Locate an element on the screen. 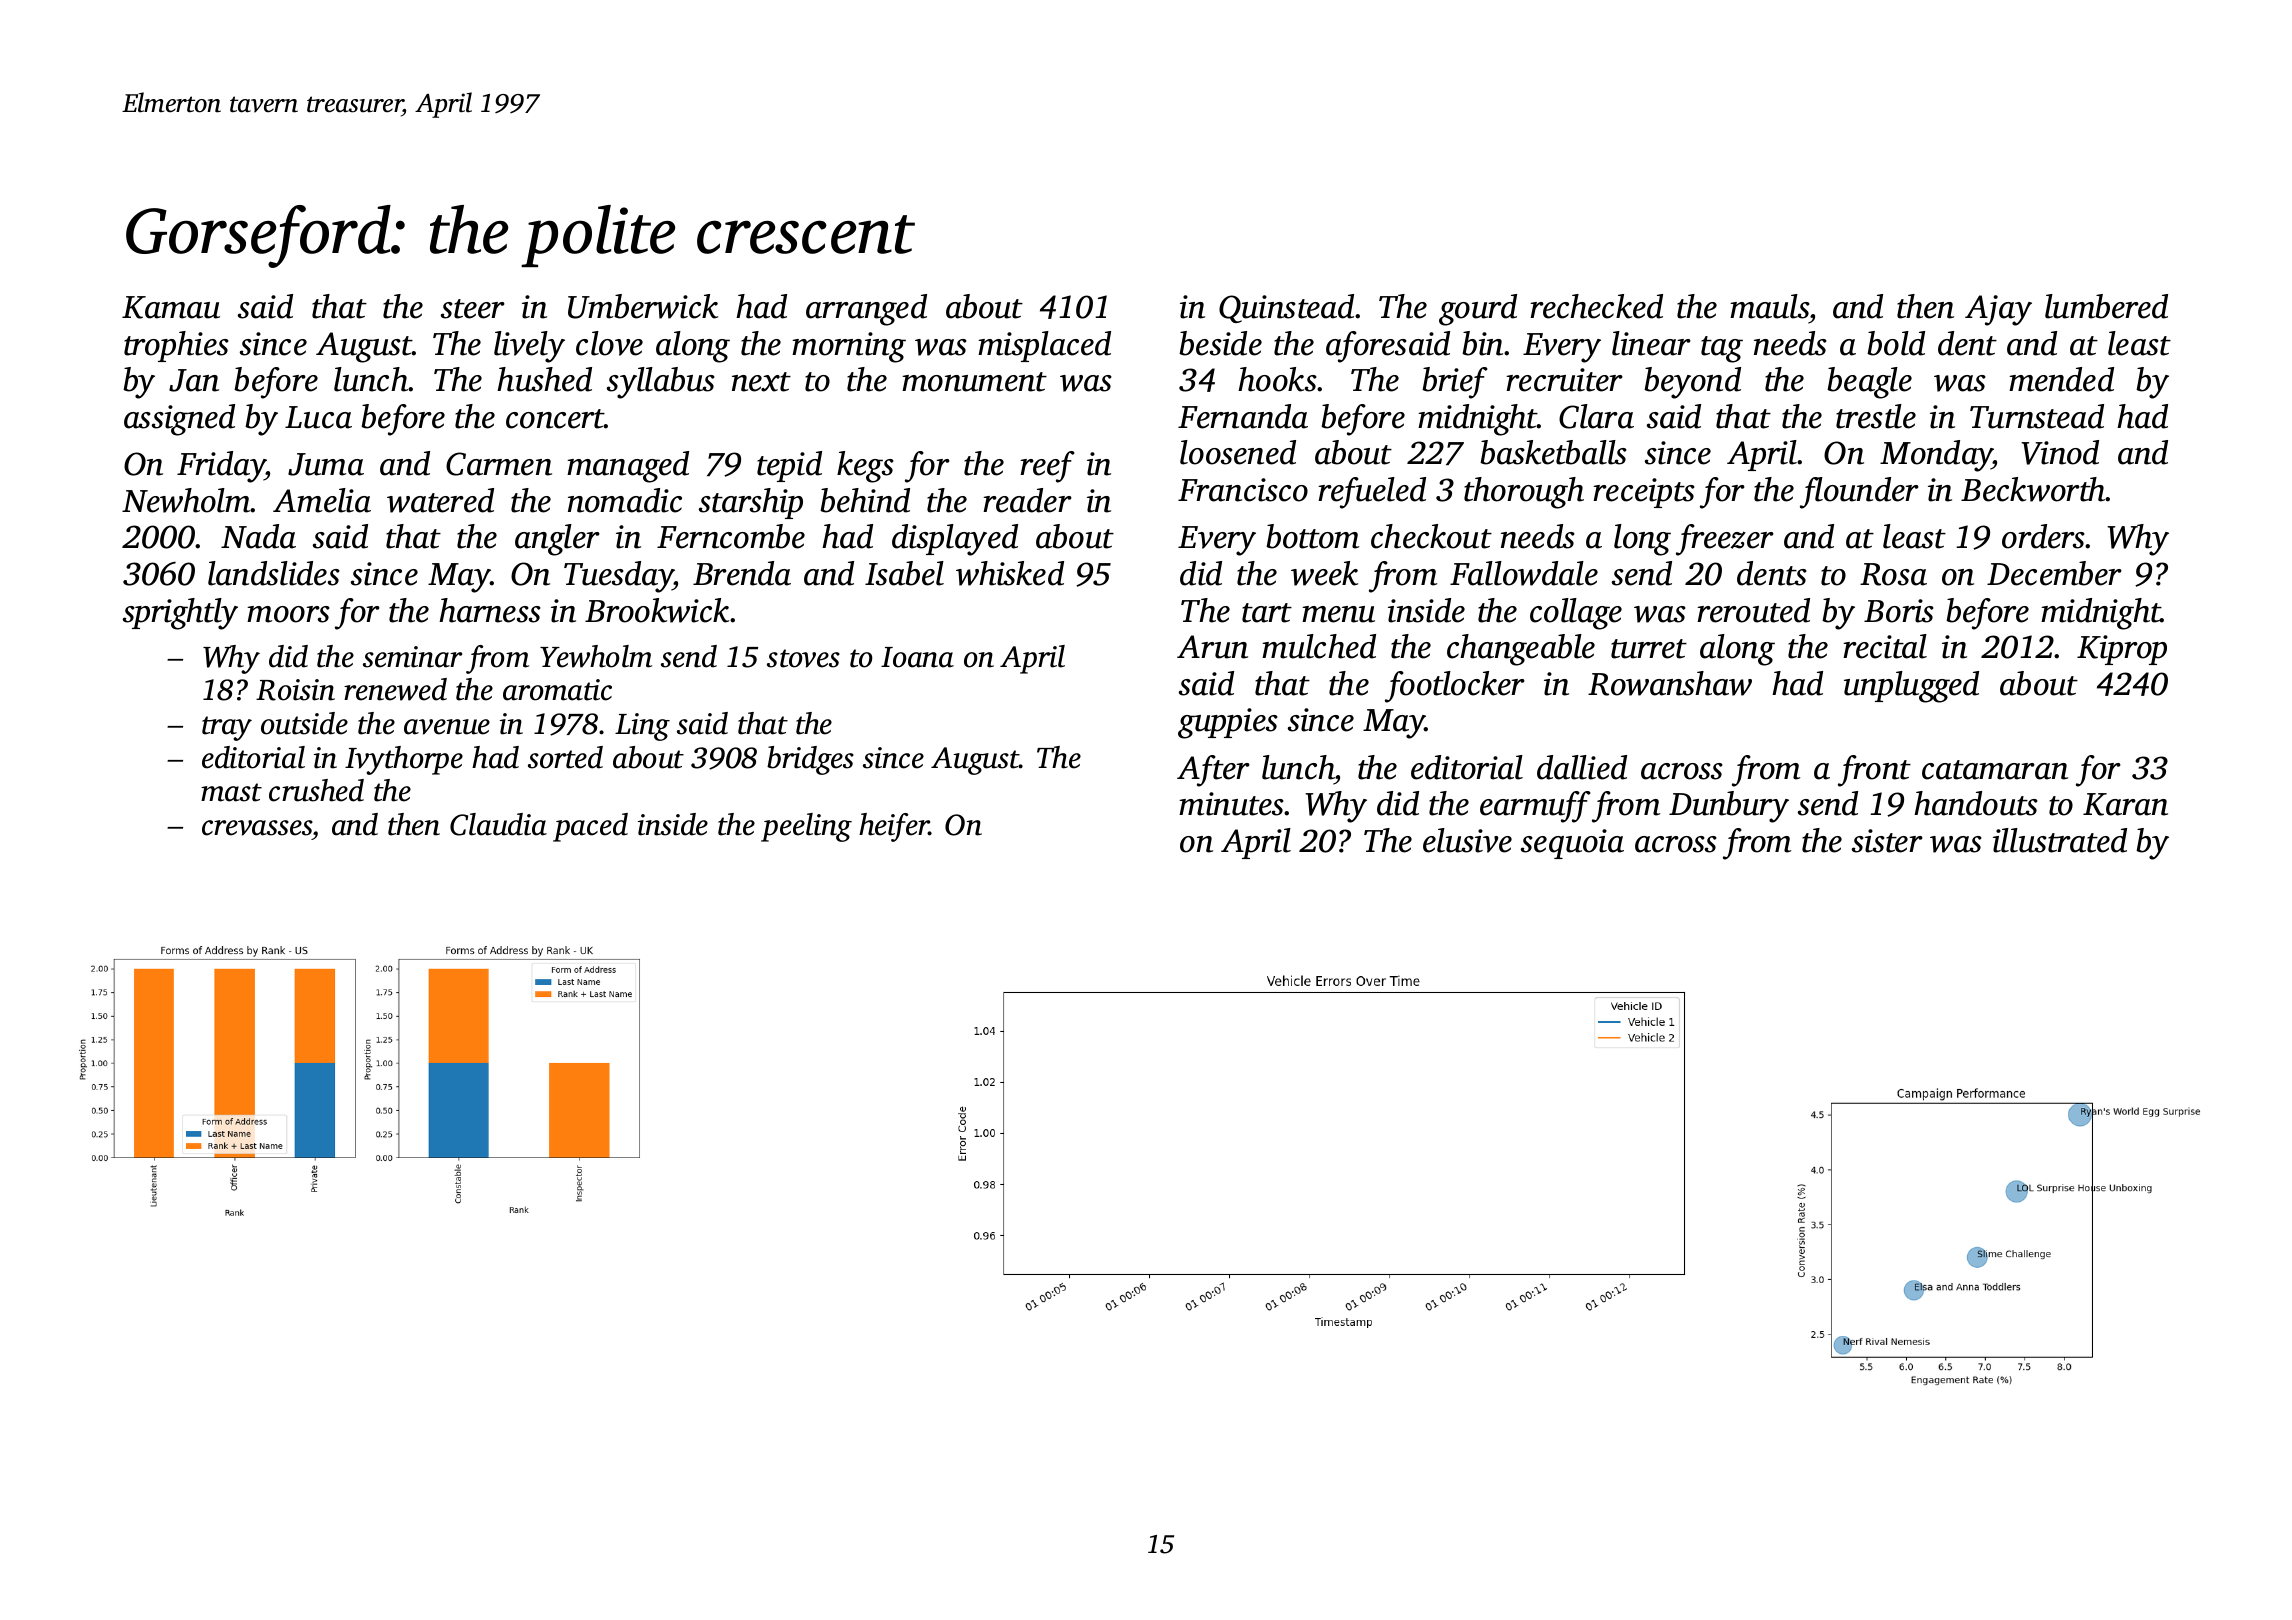 The height and width of the screenshot is (1620, 2292). bold is located at coordinates (1896, 343).
